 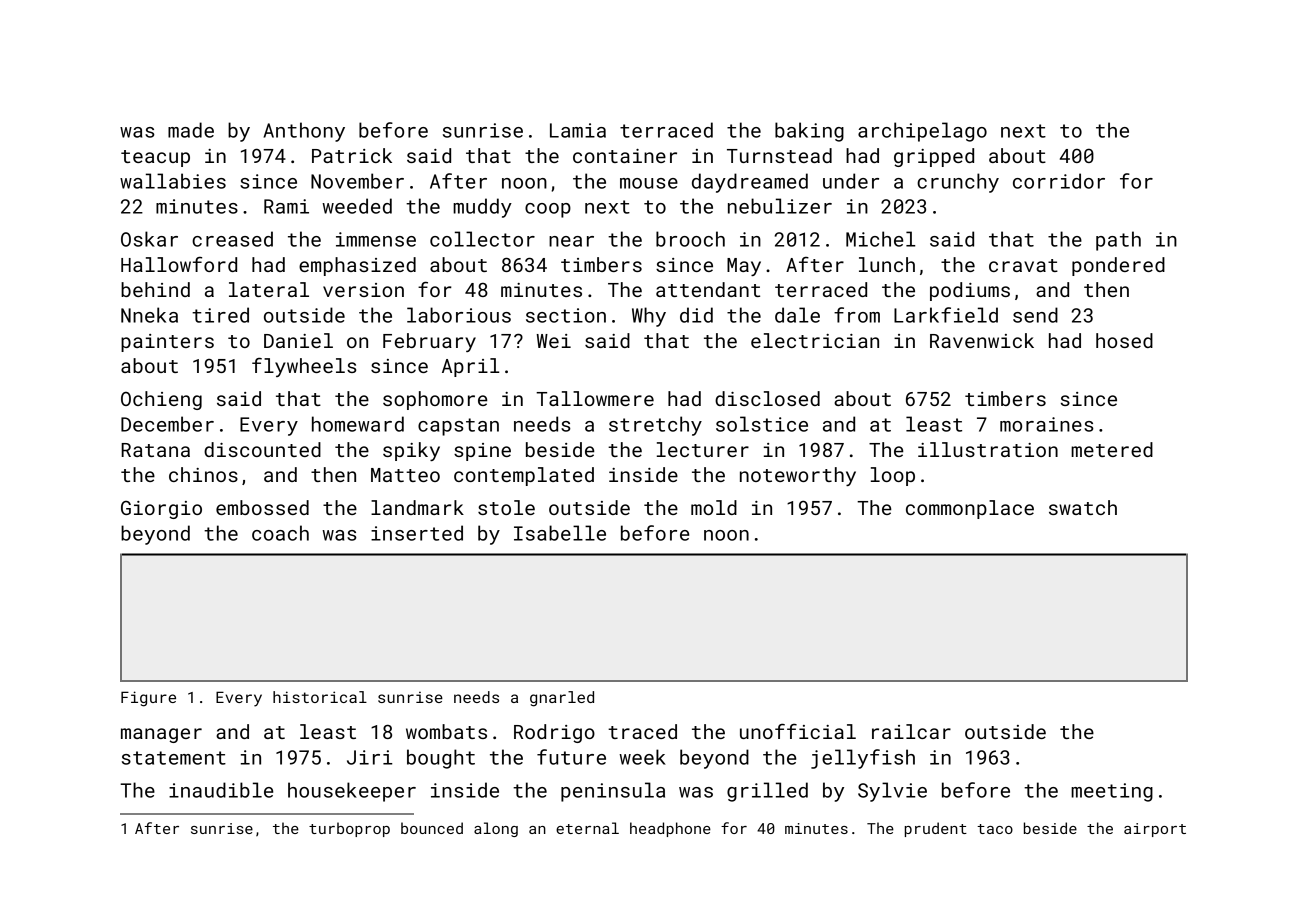 What do you see at coordinates (562, 699) in the screenshot?
I see `gnarled` at bounding box center [562, 699].
